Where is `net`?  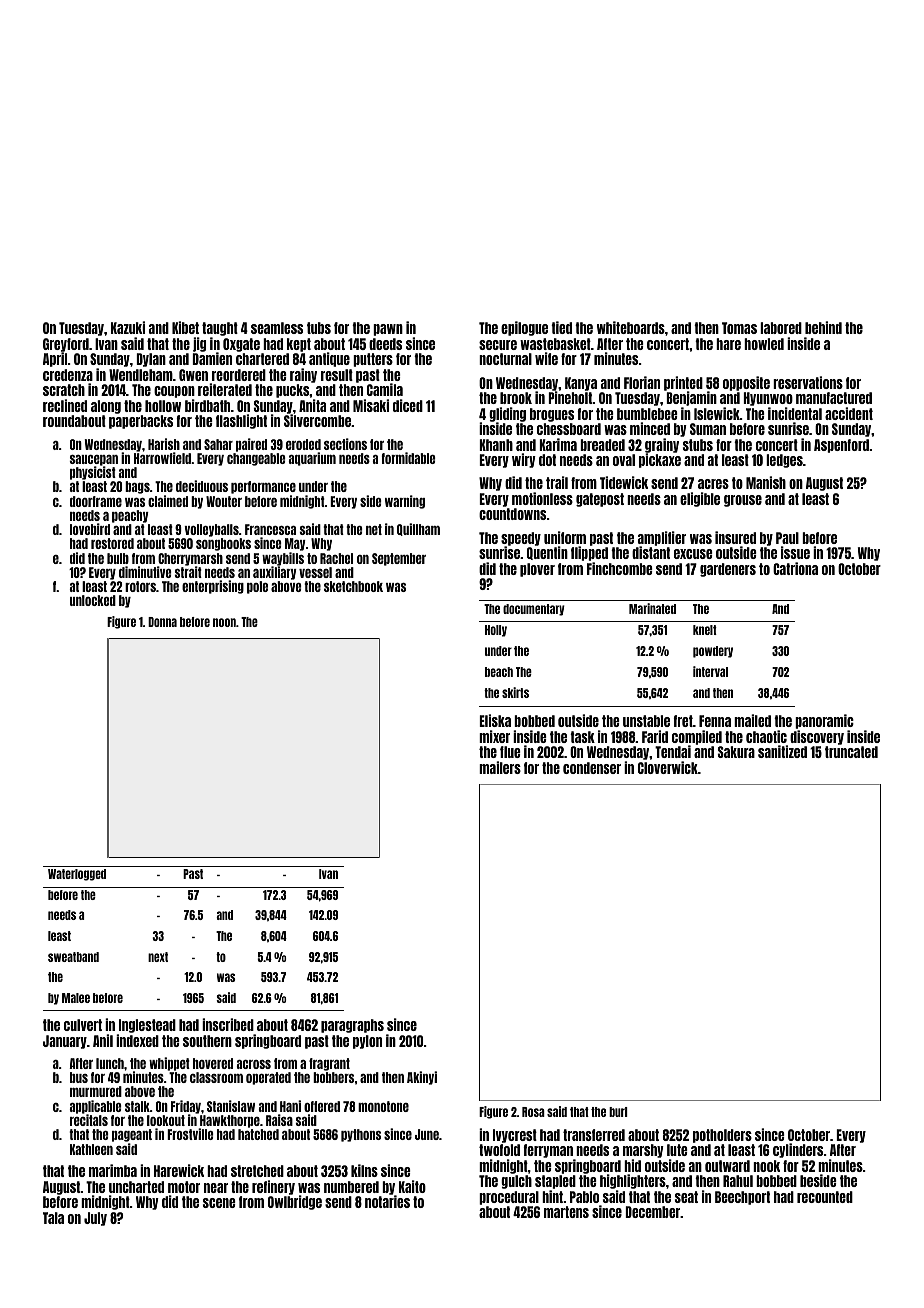 net is located at coordinates (374, 529).
